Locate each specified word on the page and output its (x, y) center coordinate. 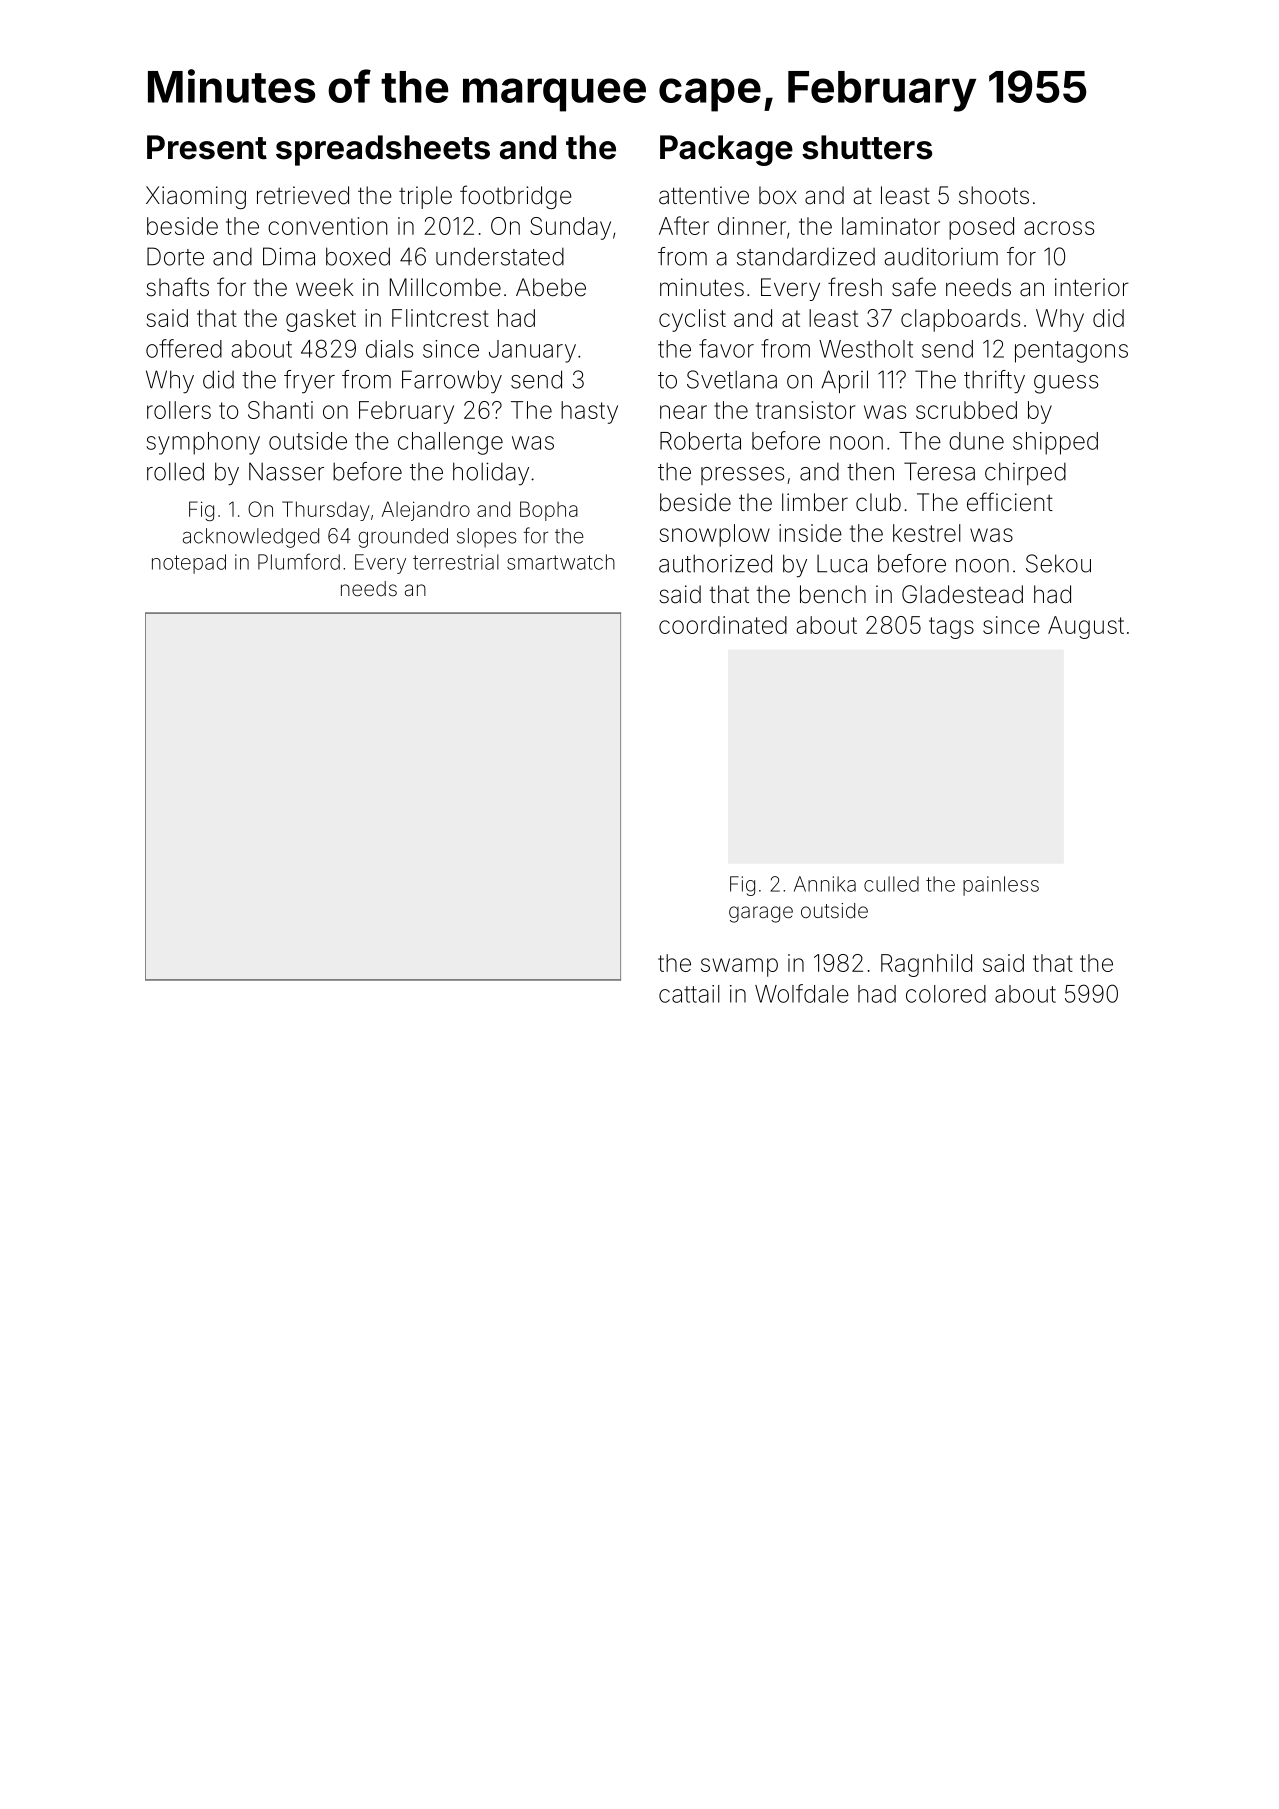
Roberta (700, 441)
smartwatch (561, 562)
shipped (1055, 443)
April (844, 381)
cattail (689, 994)
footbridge (516, 197)
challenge (450, 443)
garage (761, 914)
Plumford (299, 561)
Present (207, 147)
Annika (825, 884)
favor (726, 348)
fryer (309, 382)
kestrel (927, 533)
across (1059, 228)
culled (891, 884)
